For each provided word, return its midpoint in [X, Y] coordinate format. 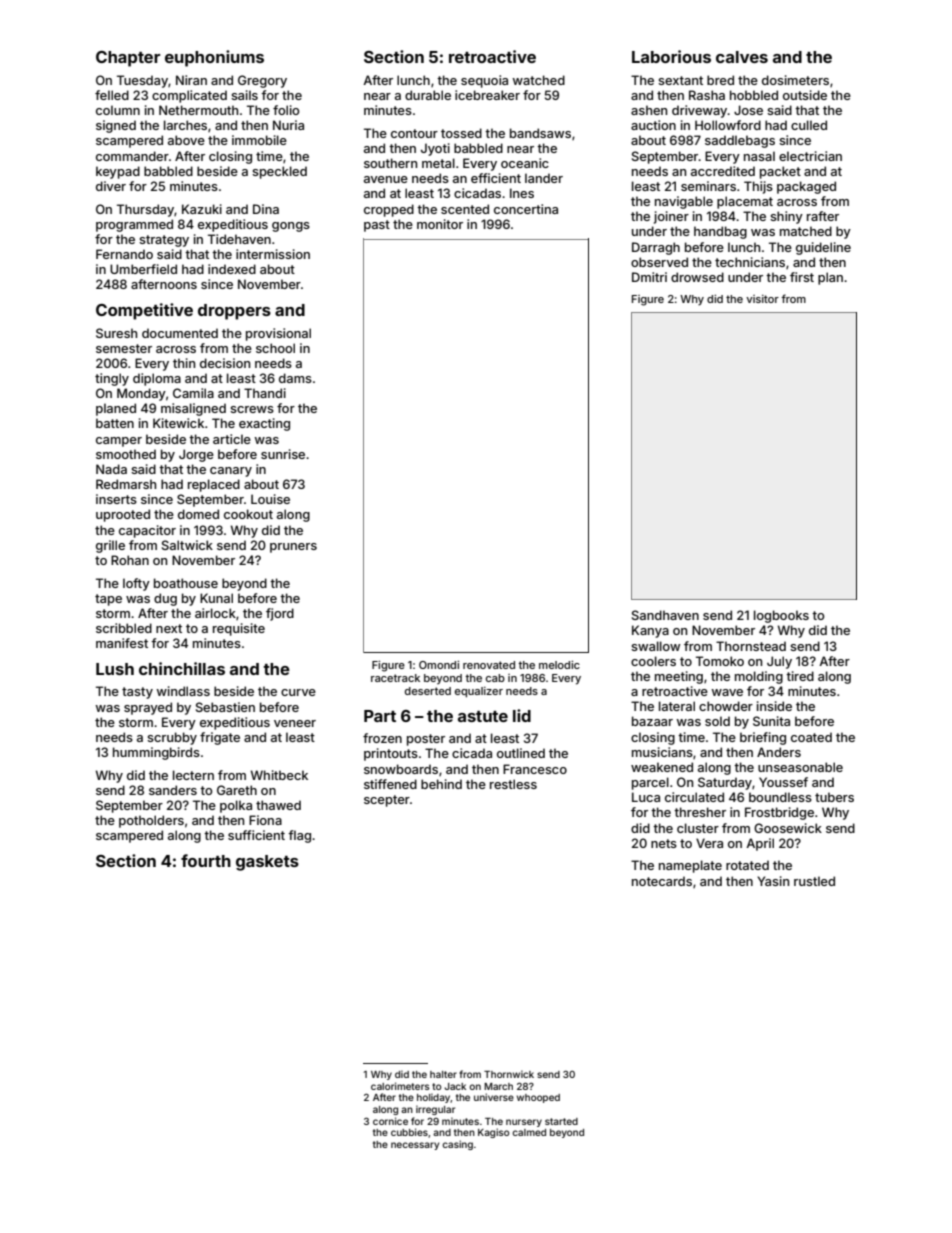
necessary [415, 1146]
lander [544, 178]
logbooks [781, 616]
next [169, 628]
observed [659, 262]
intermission [273, 254]
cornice [390, 1121]
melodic [559, 665]
